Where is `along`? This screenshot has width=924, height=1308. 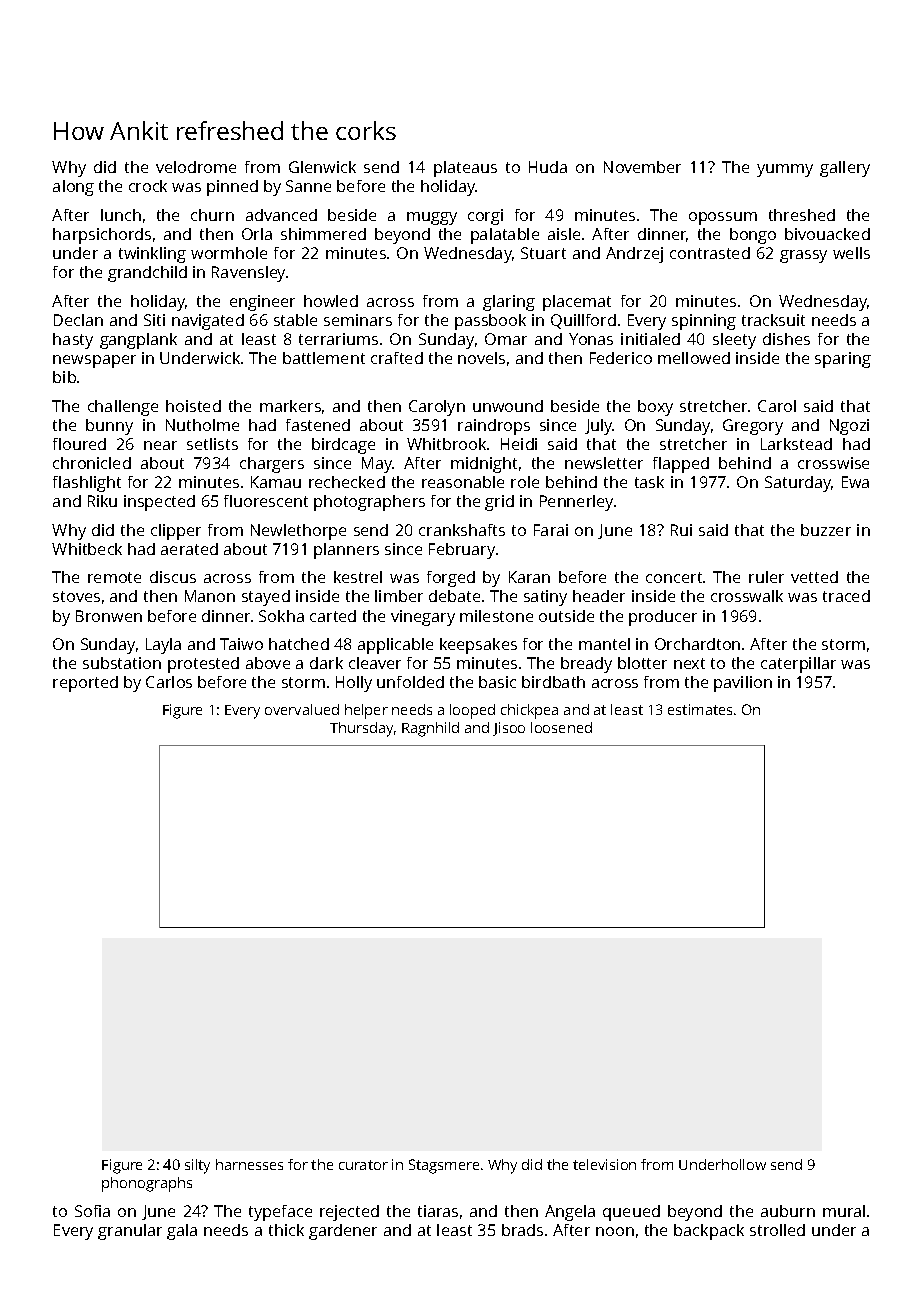 along is located at coordinates (73, 188).
